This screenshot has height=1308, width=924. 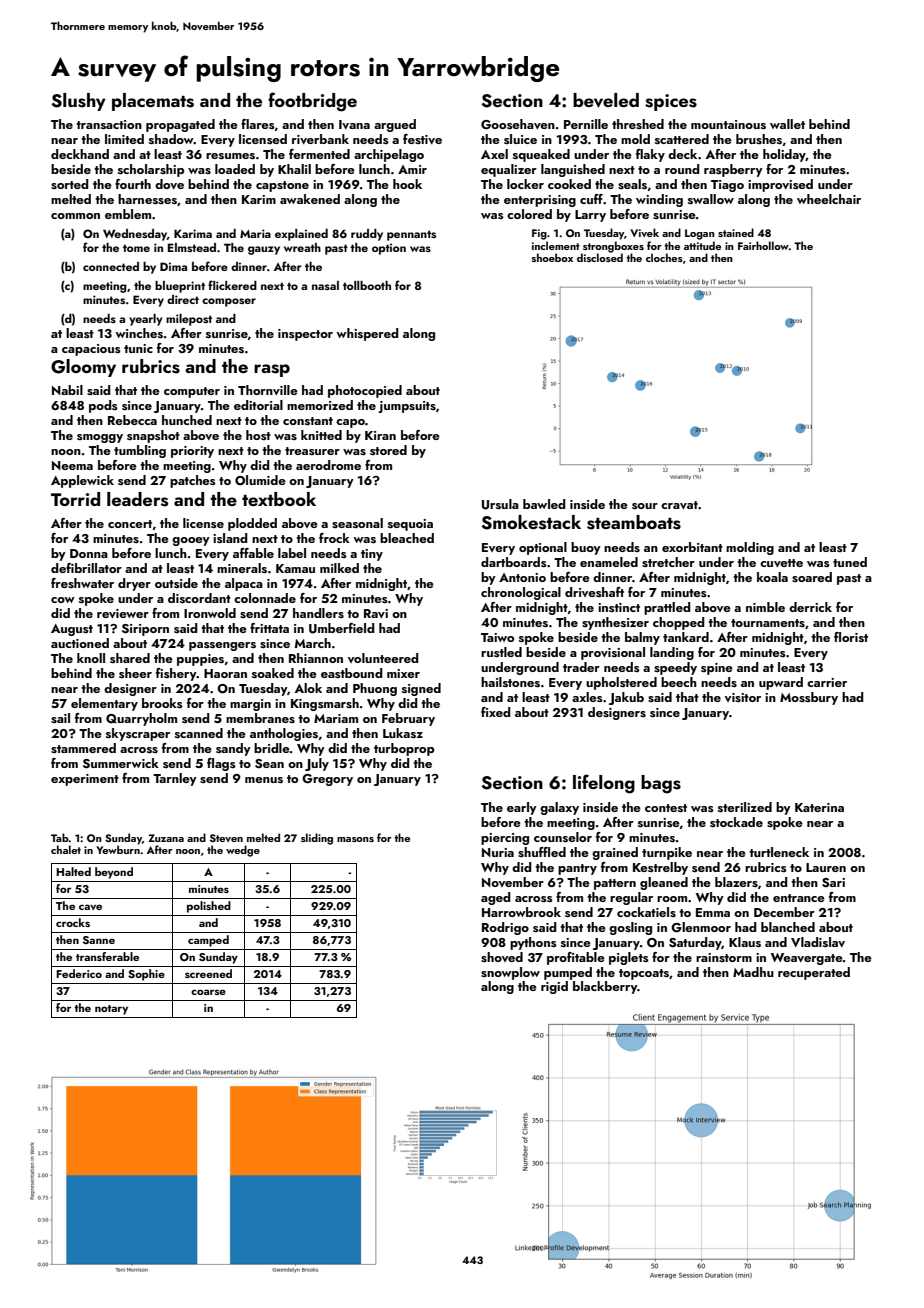 What do you see at coordinates (717, 669) in the screenshot?
I see `spine` at bounding box center [717, 669].
